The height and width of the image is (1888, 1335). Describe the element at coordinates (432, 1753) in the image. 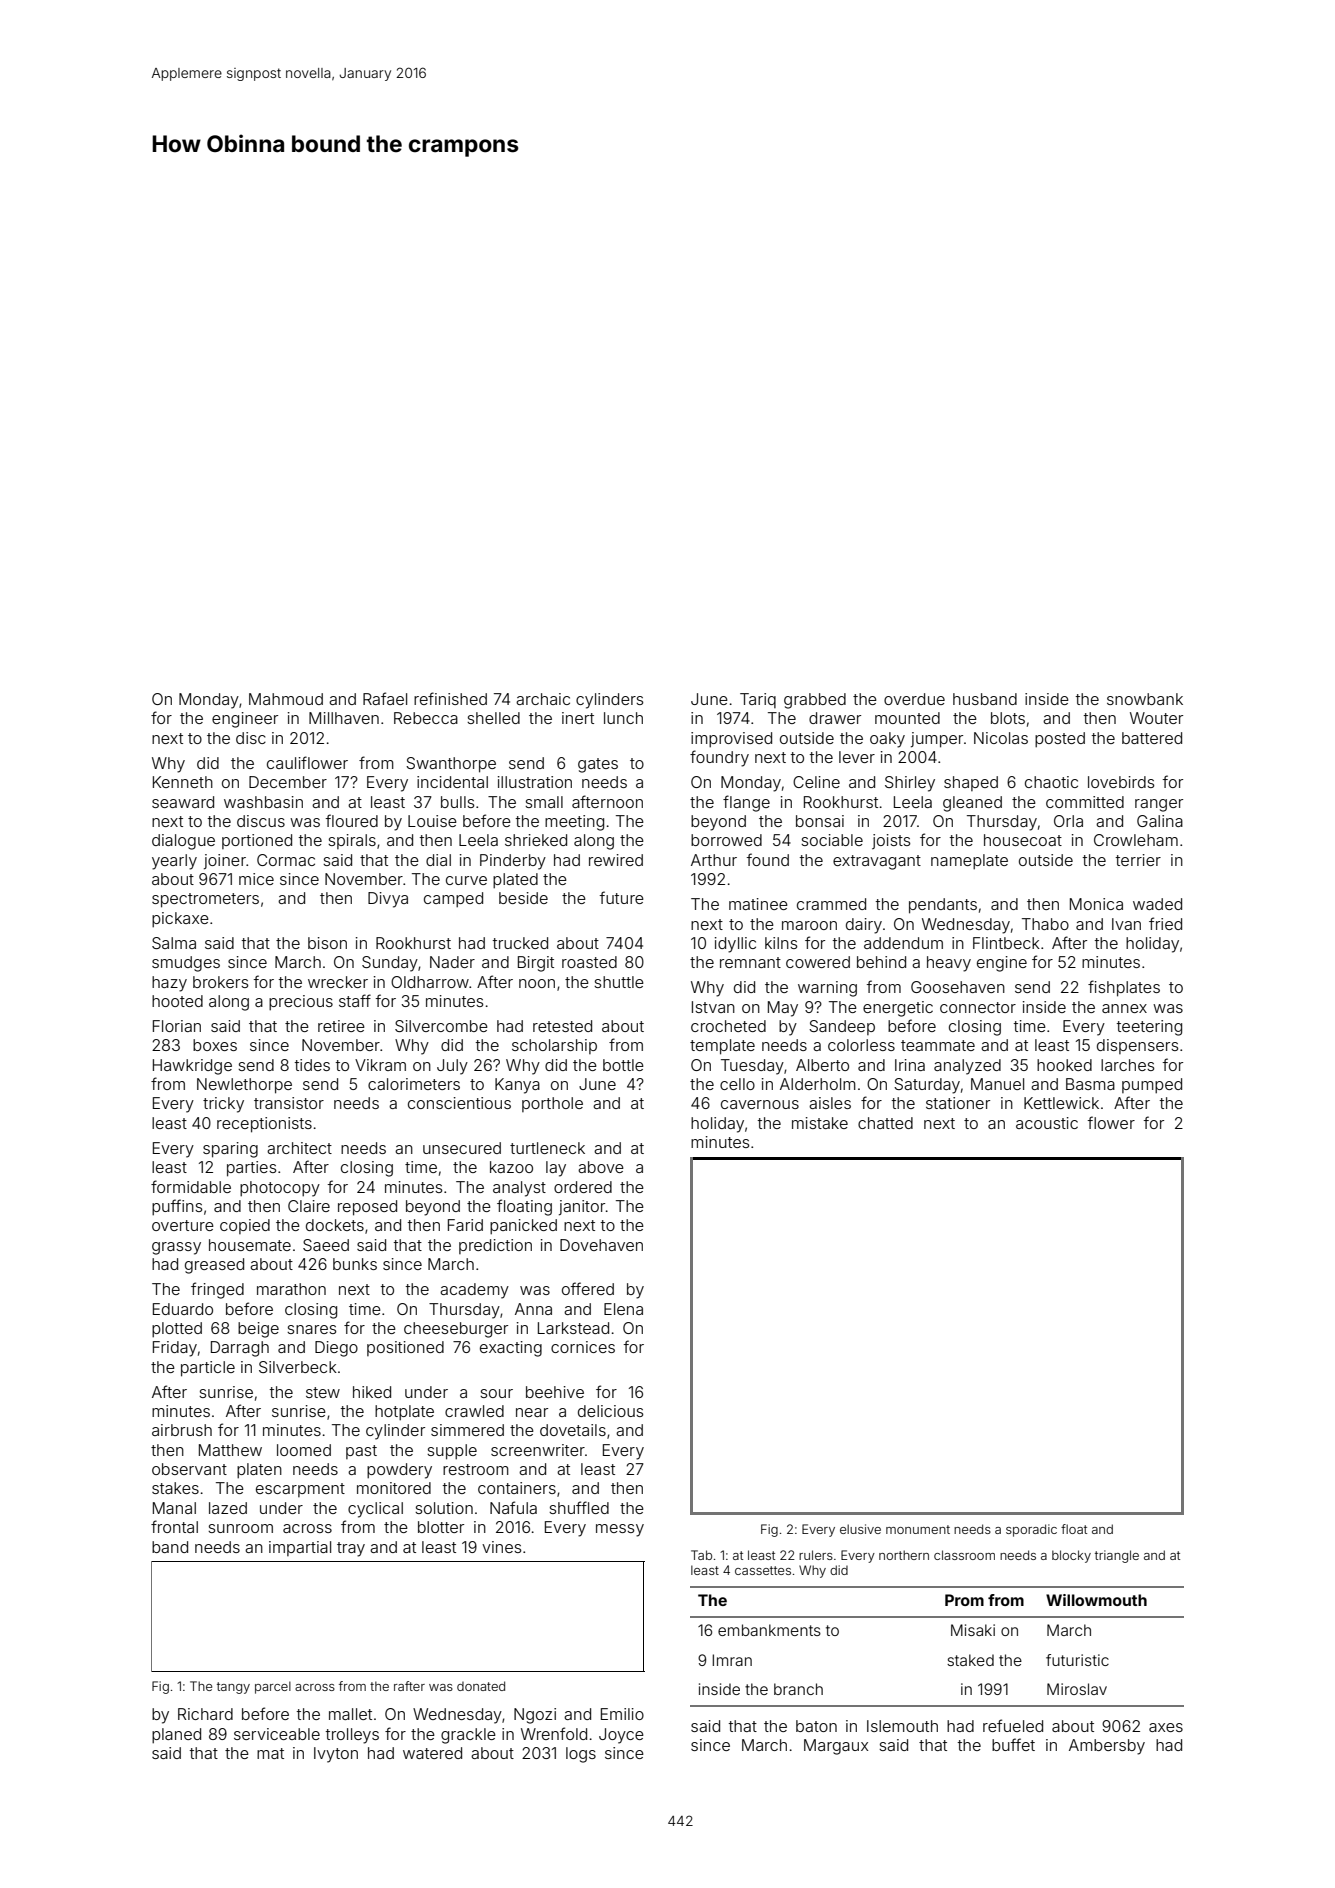

I see `watered` at that location.
